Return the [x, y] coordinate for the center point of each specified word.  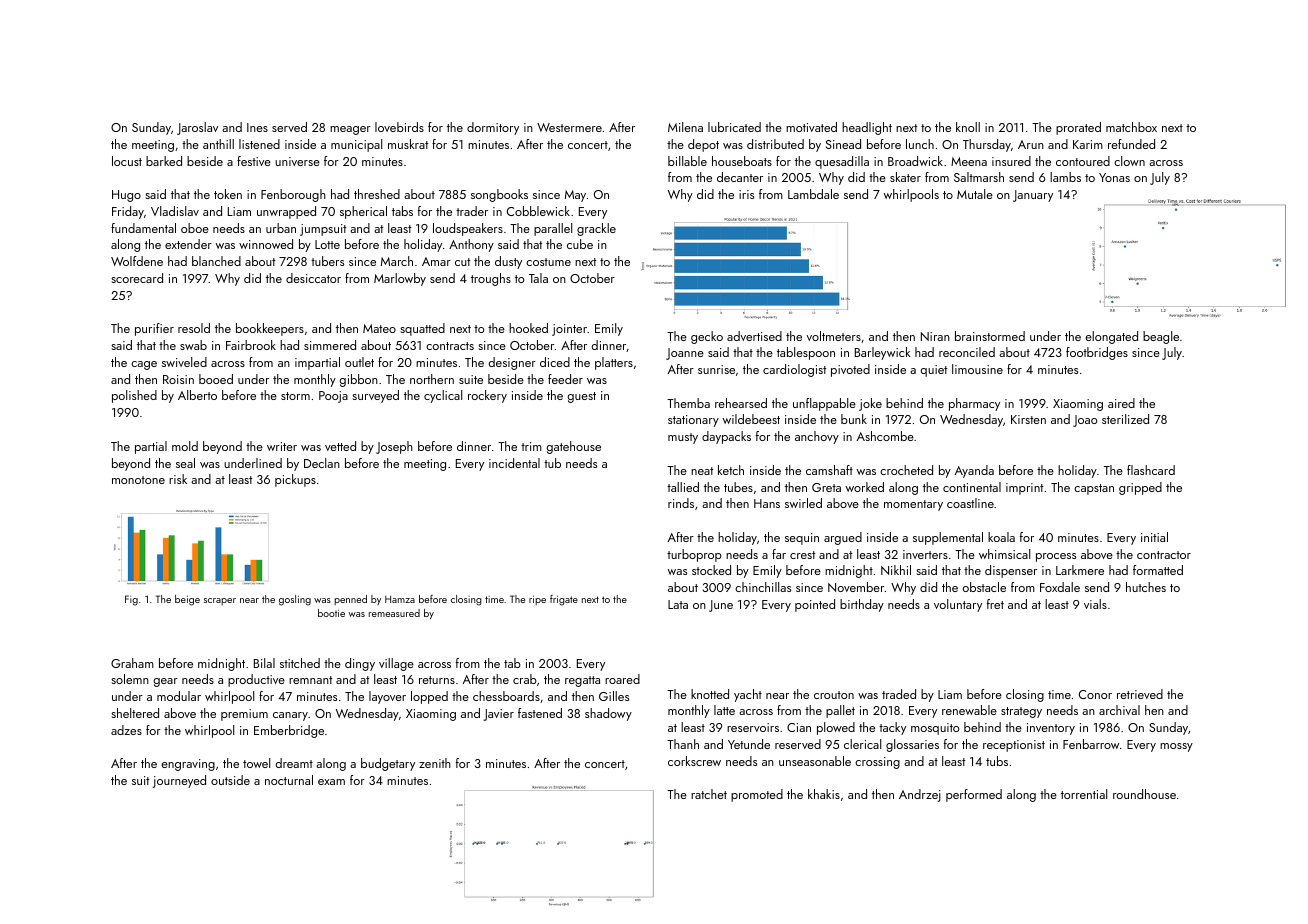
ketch [731, 470]
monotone [138, 480]
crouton [834, 695]
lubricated [734, 127]
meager [350, 130]
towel [256, 763]
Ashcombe [885, 436]
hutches [1146, 587]
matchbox [1131, 127]
